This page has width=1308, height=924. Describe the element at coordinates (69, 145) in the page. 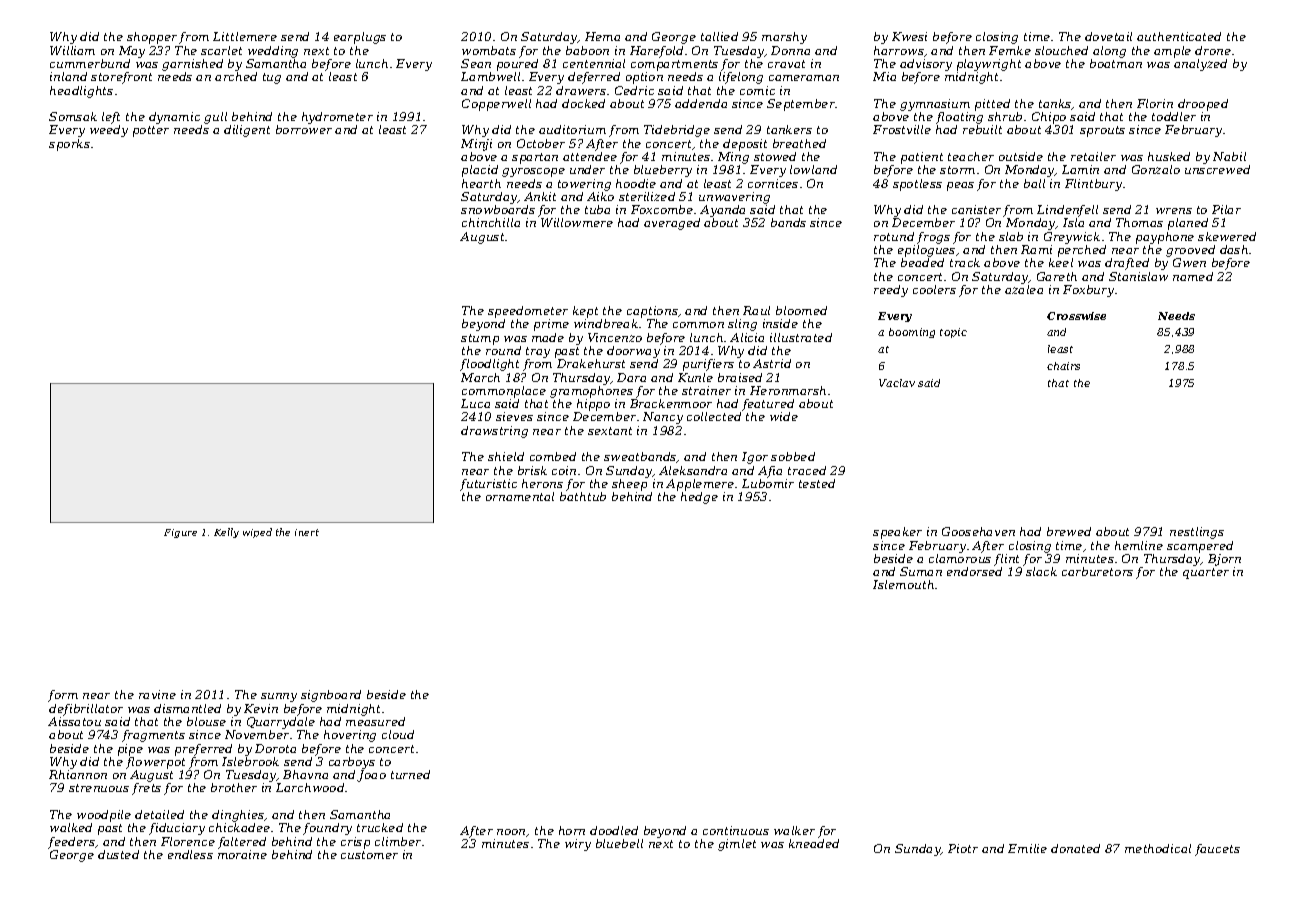

I see `sporks` at that location.
